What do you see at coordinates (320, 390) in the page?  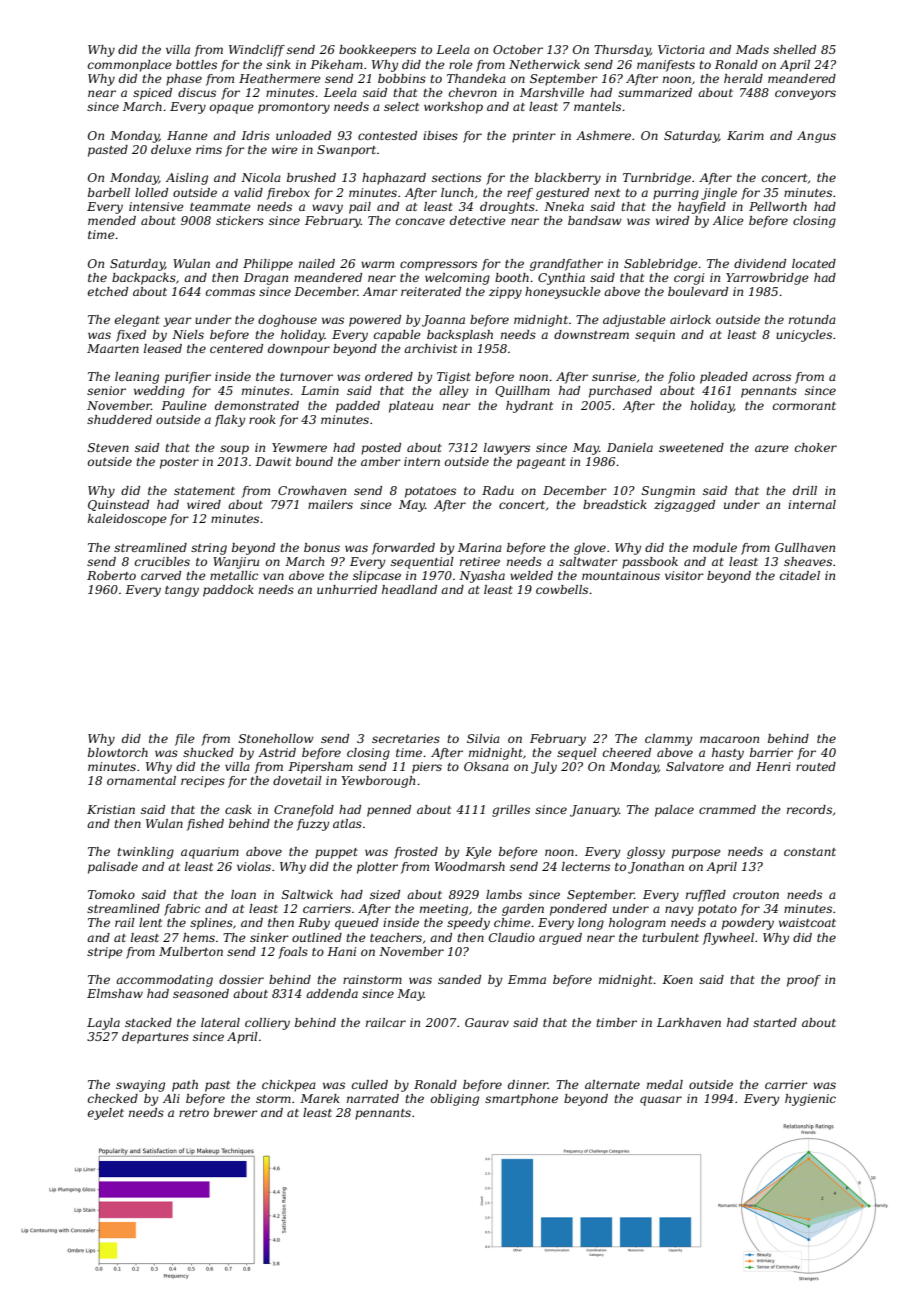 I see `Lamin` at bounding box center [320, 390].
